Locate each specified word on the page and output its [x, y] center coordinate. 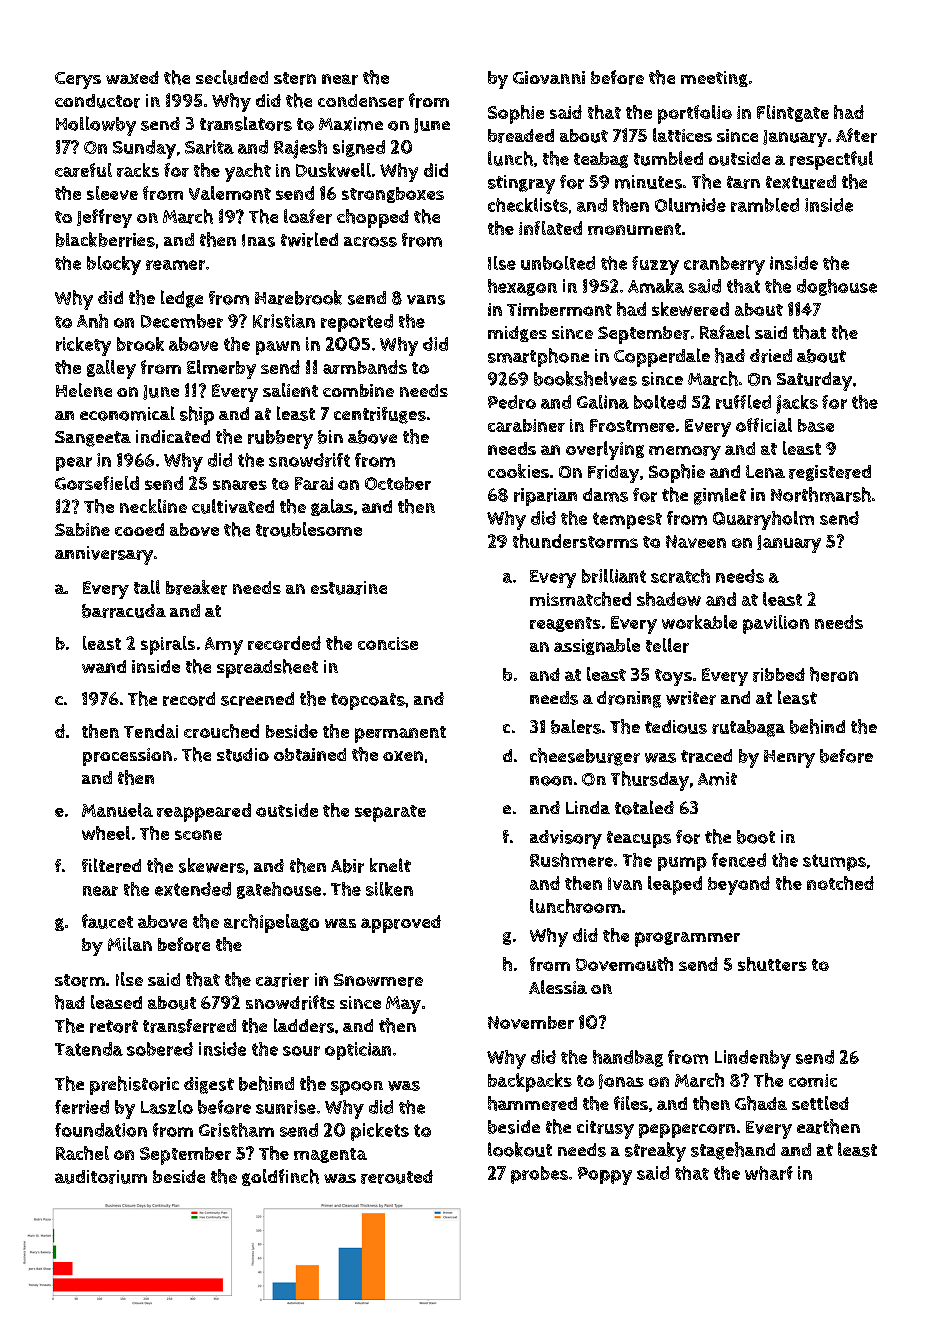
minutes [648, 182]
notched [840, 883]
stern [295, 78]
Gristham [236, 1130]
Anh [92, 321]
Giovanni [549, 77]
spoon [357, 1088]
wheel [106, 833]
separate [390, 813]
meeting [714, 79]
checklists [528, 205]
